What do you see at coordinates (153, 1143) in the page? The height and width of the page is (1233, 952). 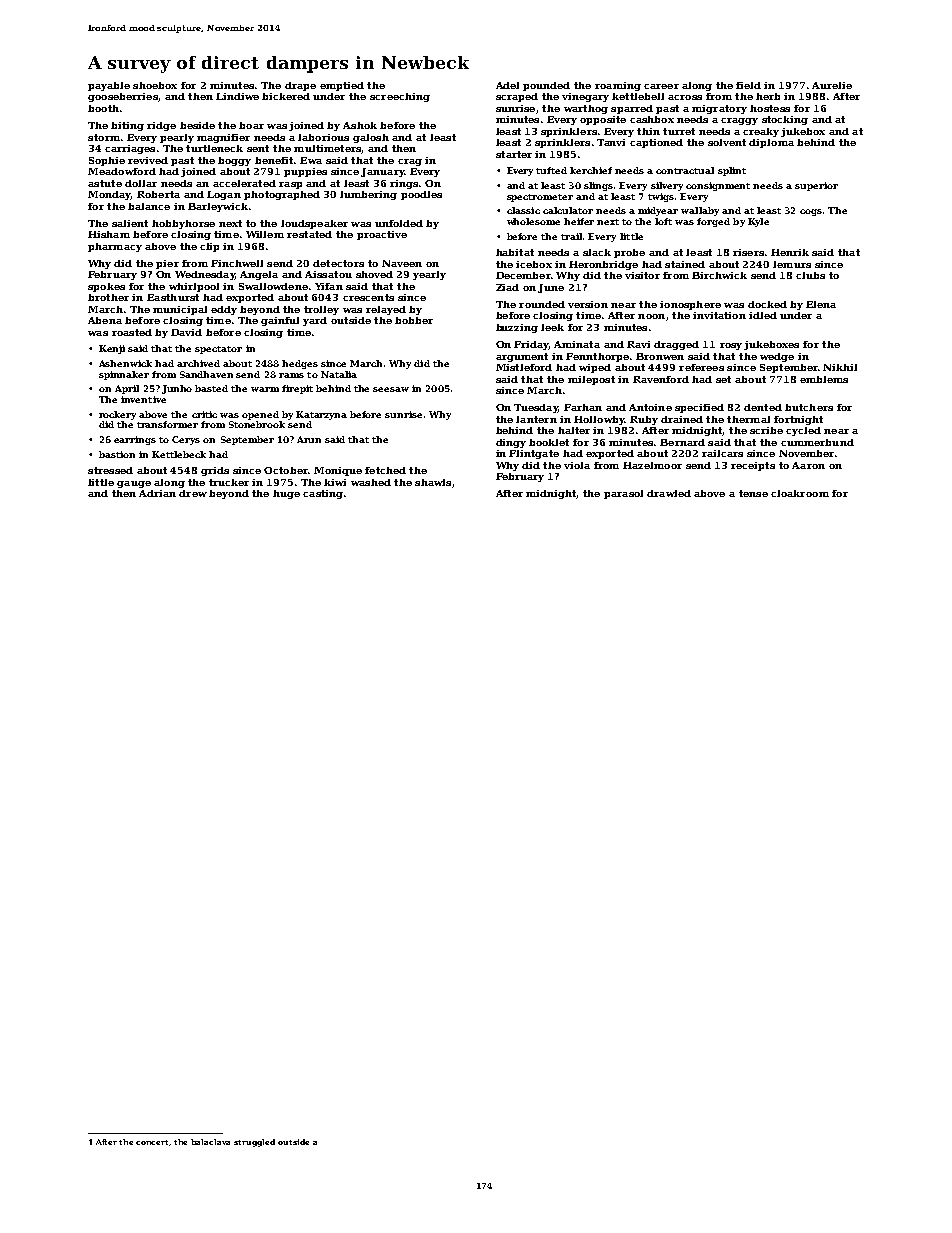 I see `concert` at bounding box center [153, 1143].
